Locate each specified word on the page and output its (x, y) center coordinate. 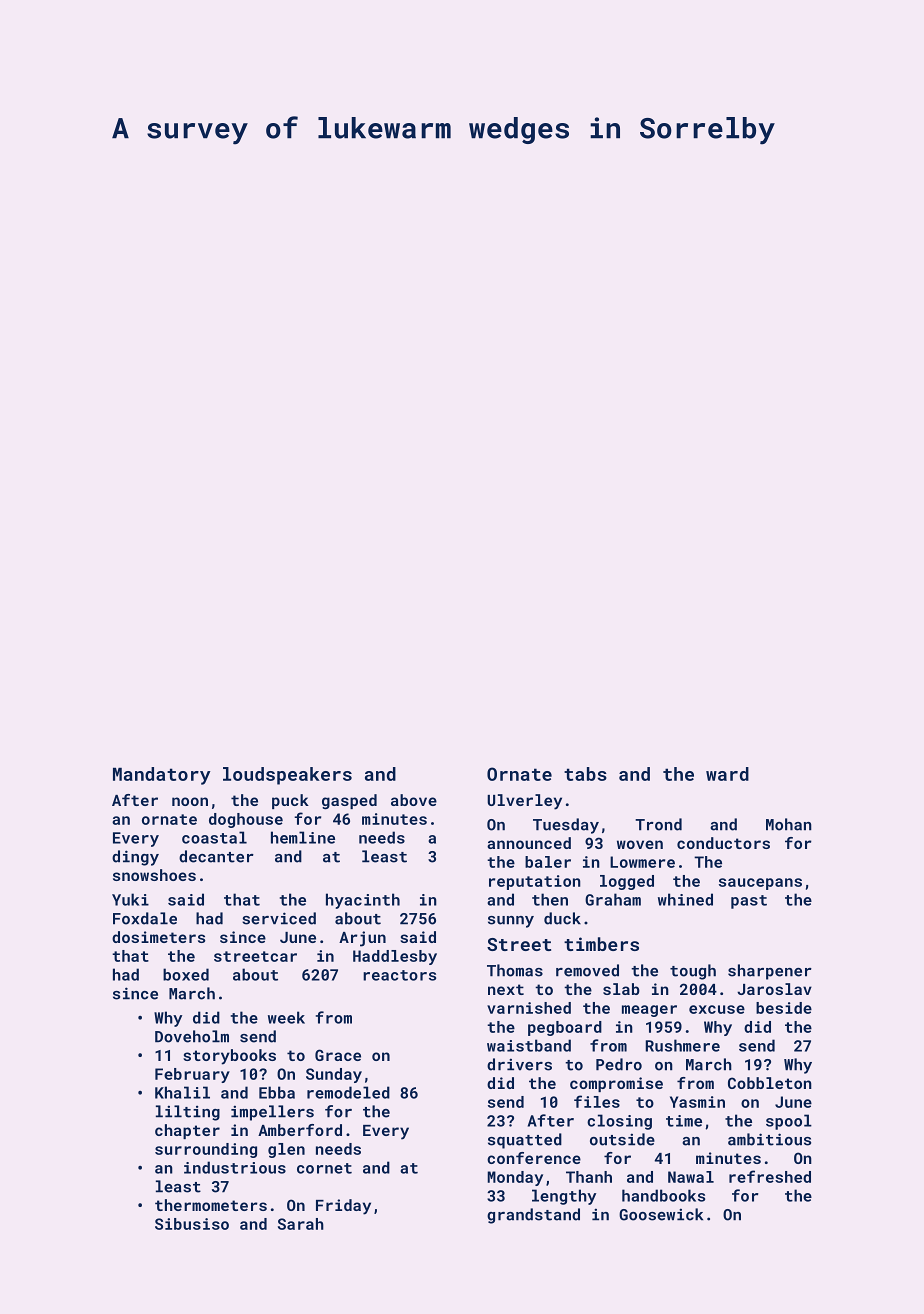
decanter (216, 856)
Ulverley (524, 802)
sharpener (770, 972)
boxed (186, 974)
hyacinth (363, 901)
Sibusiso (192, 1224)
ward (727, 774)
